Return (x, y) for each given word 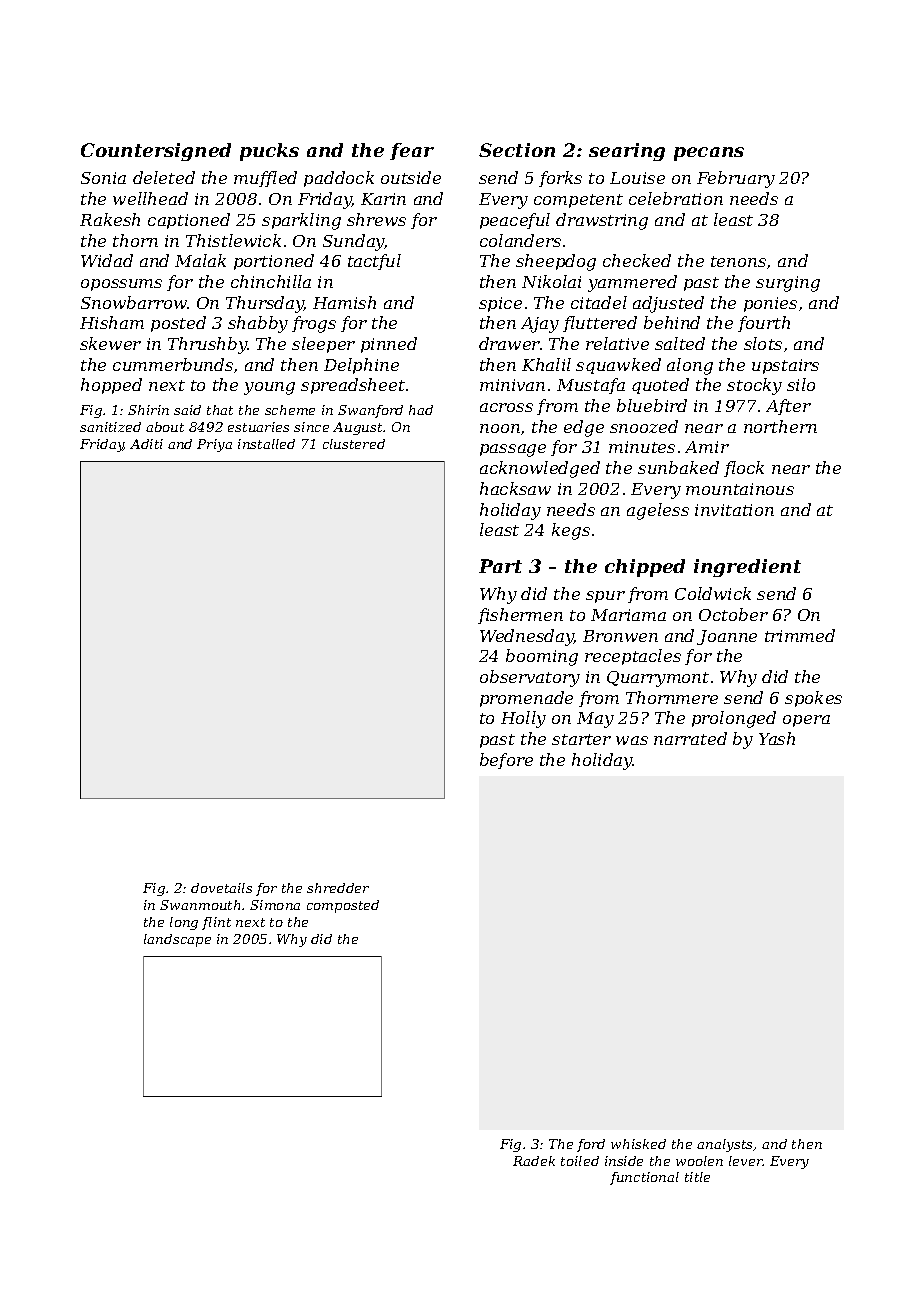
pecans (709, 154)
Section (517, 150)
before (506, 761)
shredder (338, 888)
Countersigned (156, 152)
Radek (534, 1161)
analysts (725, 1145)
